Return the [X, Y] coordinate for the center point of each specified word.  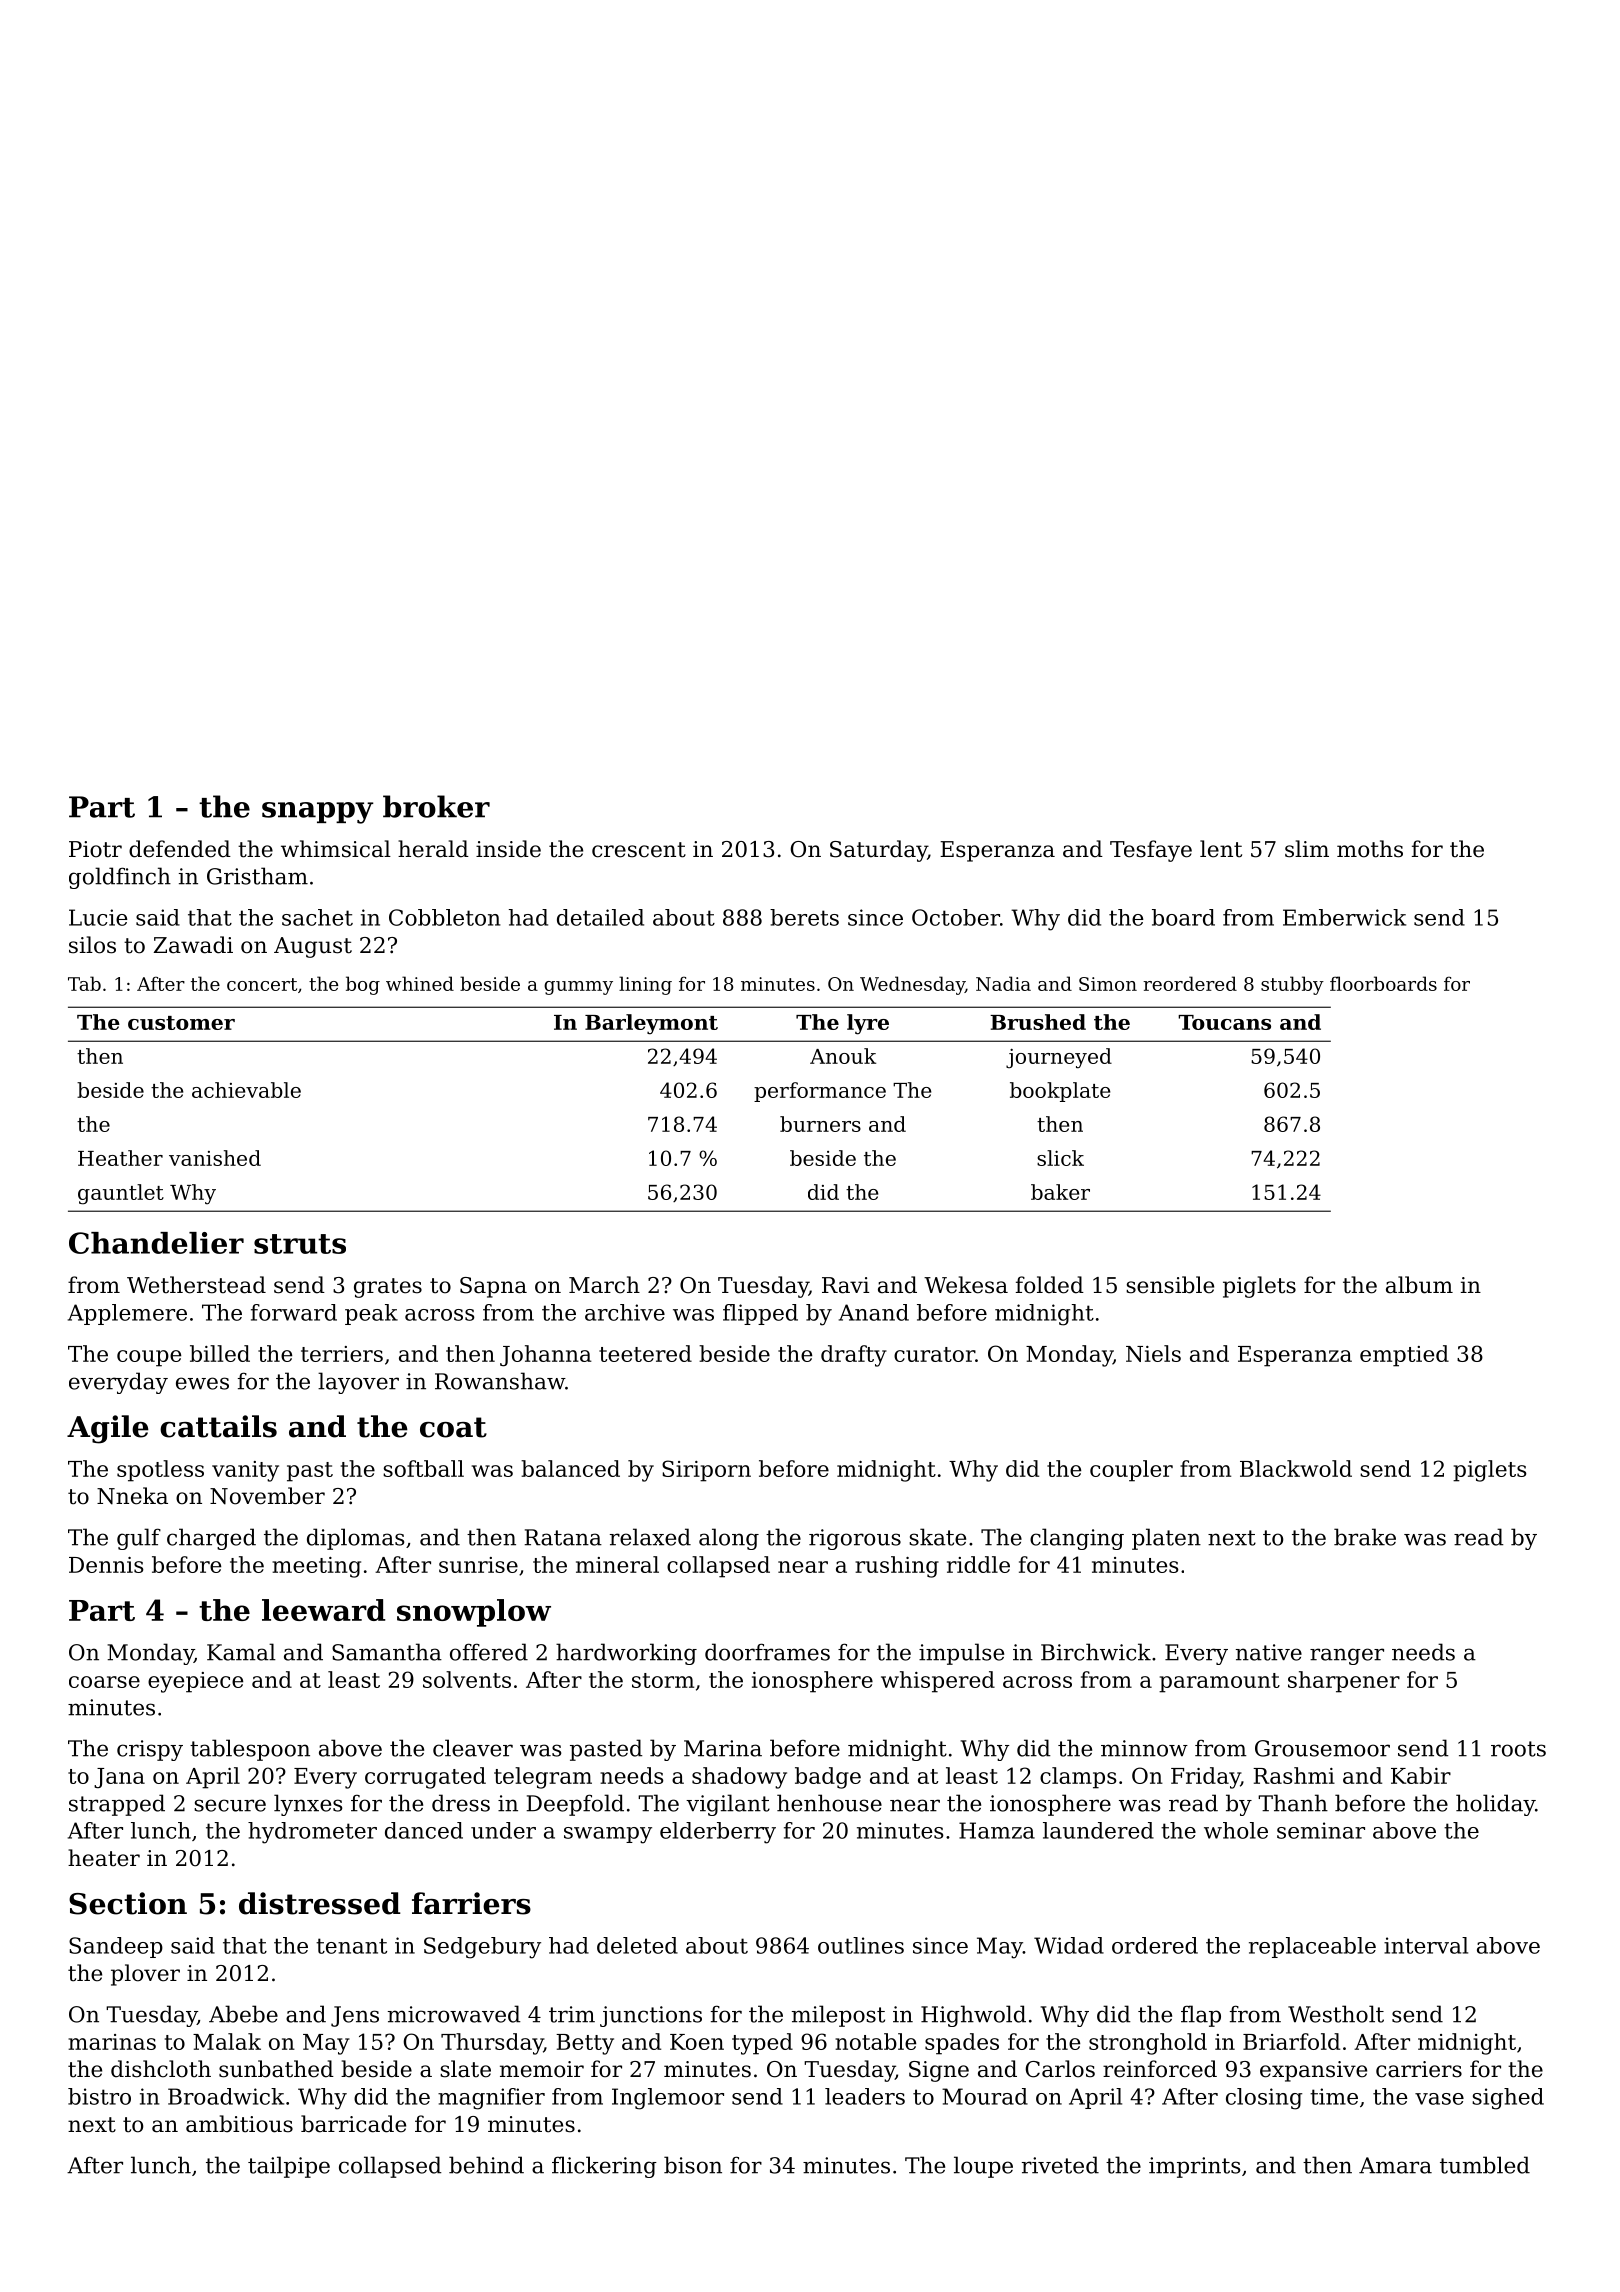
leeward [323, 1610]
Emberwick [1344, 917]
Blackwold [1296, 1468]
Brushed [1038, 1022]
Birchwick [1096, 1652]
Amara [1395, 2165]
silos [92, 945]
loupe [983, 2167]
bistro [99, 2096]
